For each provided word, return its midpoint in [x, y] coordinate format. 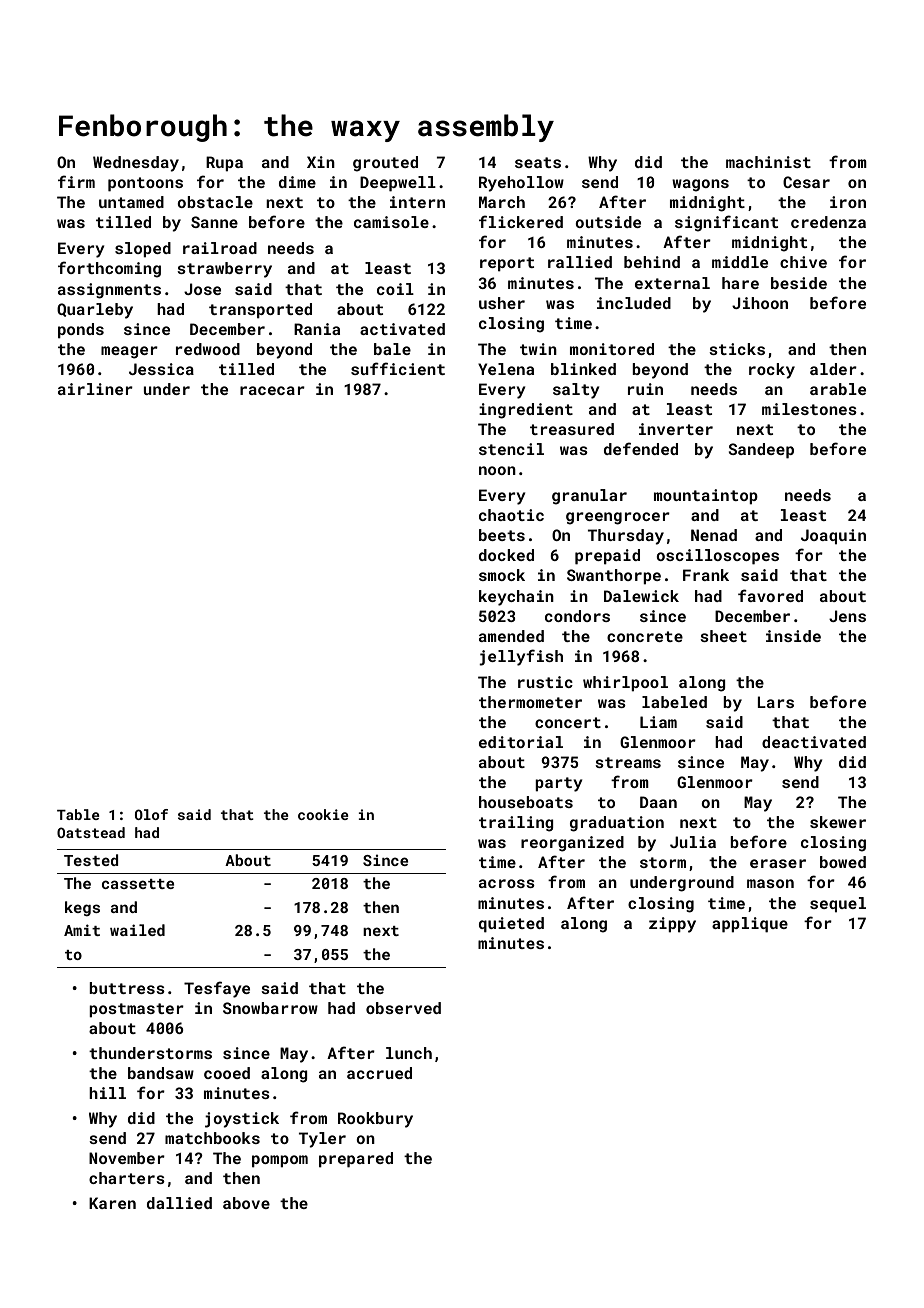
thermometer [530, 702]
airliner [95, 389]
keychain [516, 598]
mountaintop [706, 496]
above [246, 1203]
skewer [838, 822]
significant [726, 223]
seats [538, 162]
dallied [179, 1203]
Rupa [224, 163]
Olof [151, 814]
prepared [356, 1160]
